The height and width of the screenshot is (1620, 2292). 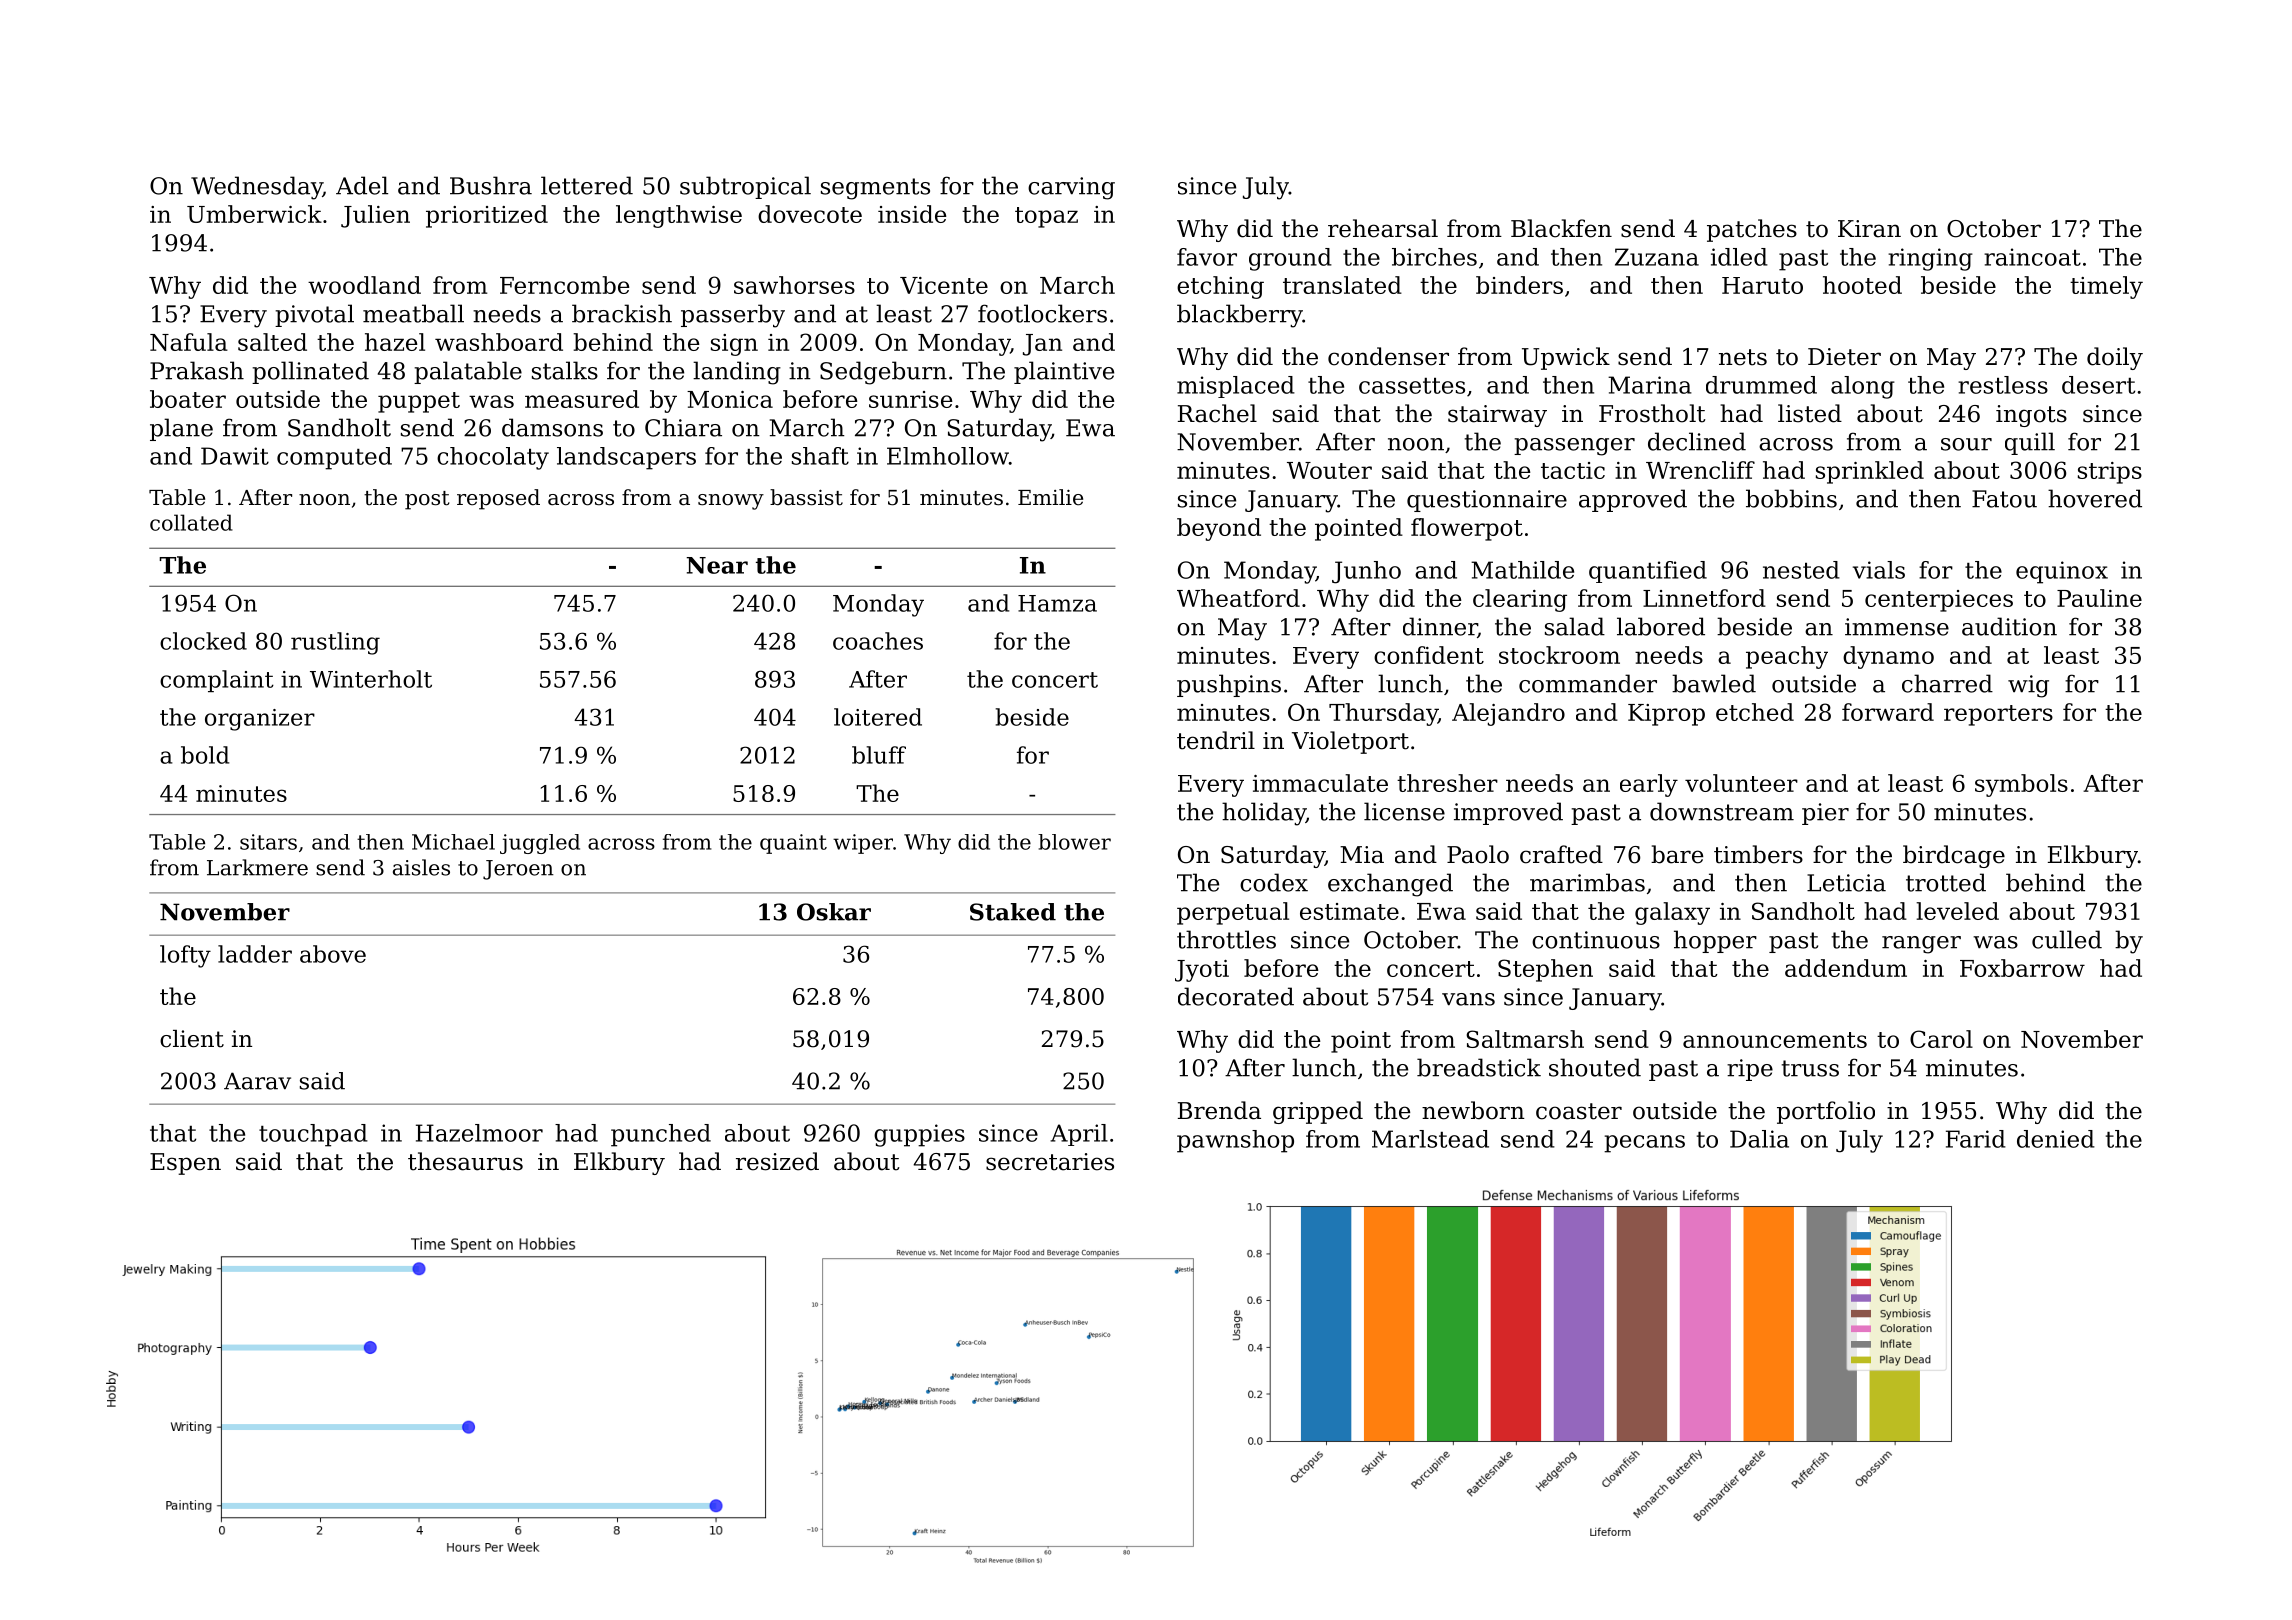 I want to click on touchpad, so click(x=313, y=1135).
